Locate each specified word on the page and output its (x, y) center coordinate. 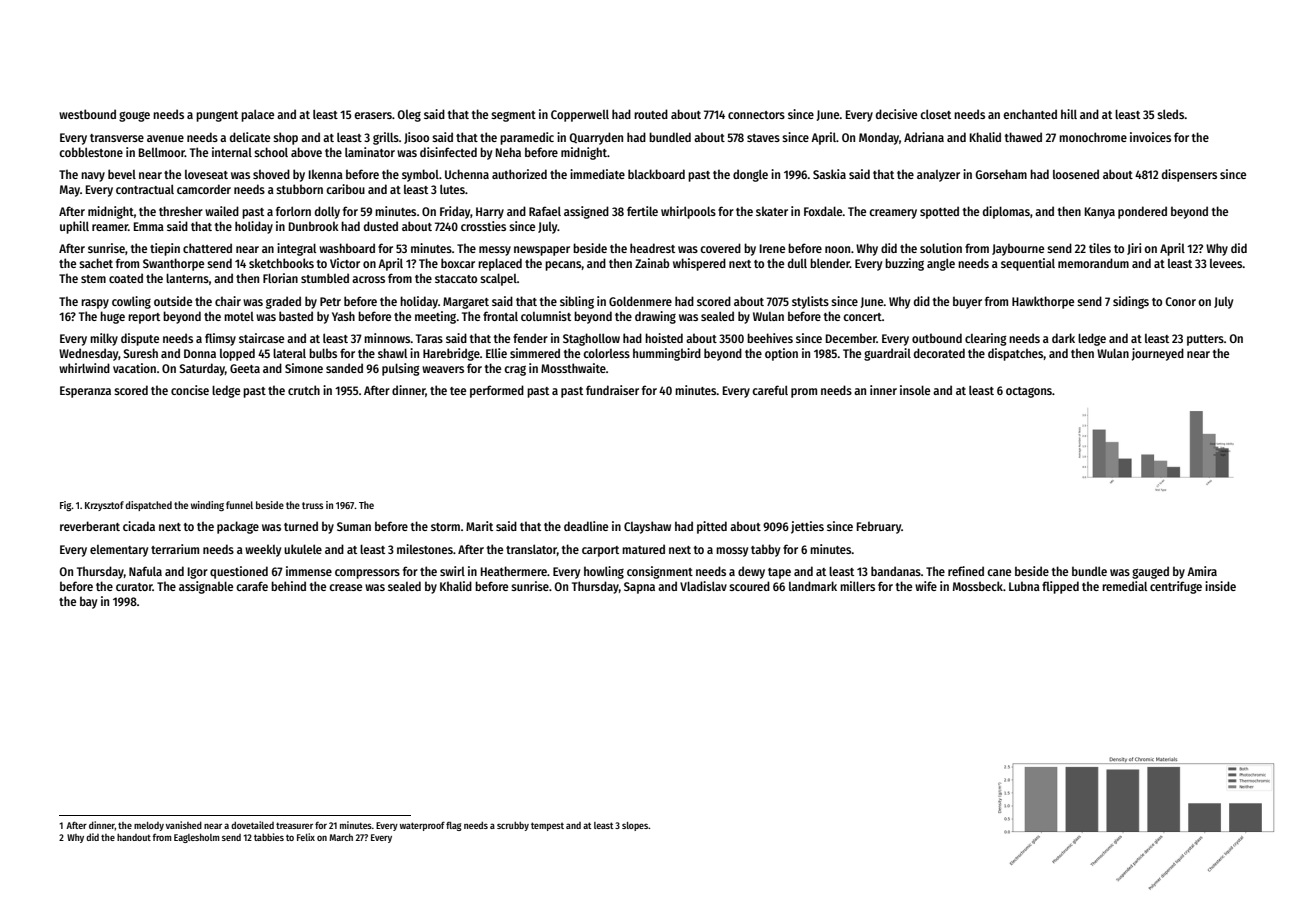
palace (257, 115)
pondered (1142, 212)
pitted (712, 527)
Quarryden (596, 138)
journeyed (1158, 354)
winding (207, 506)
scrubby (513, 826)
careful (770, 390)
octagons (1029, 392)
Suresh (140, 353)
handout (134, 837)
